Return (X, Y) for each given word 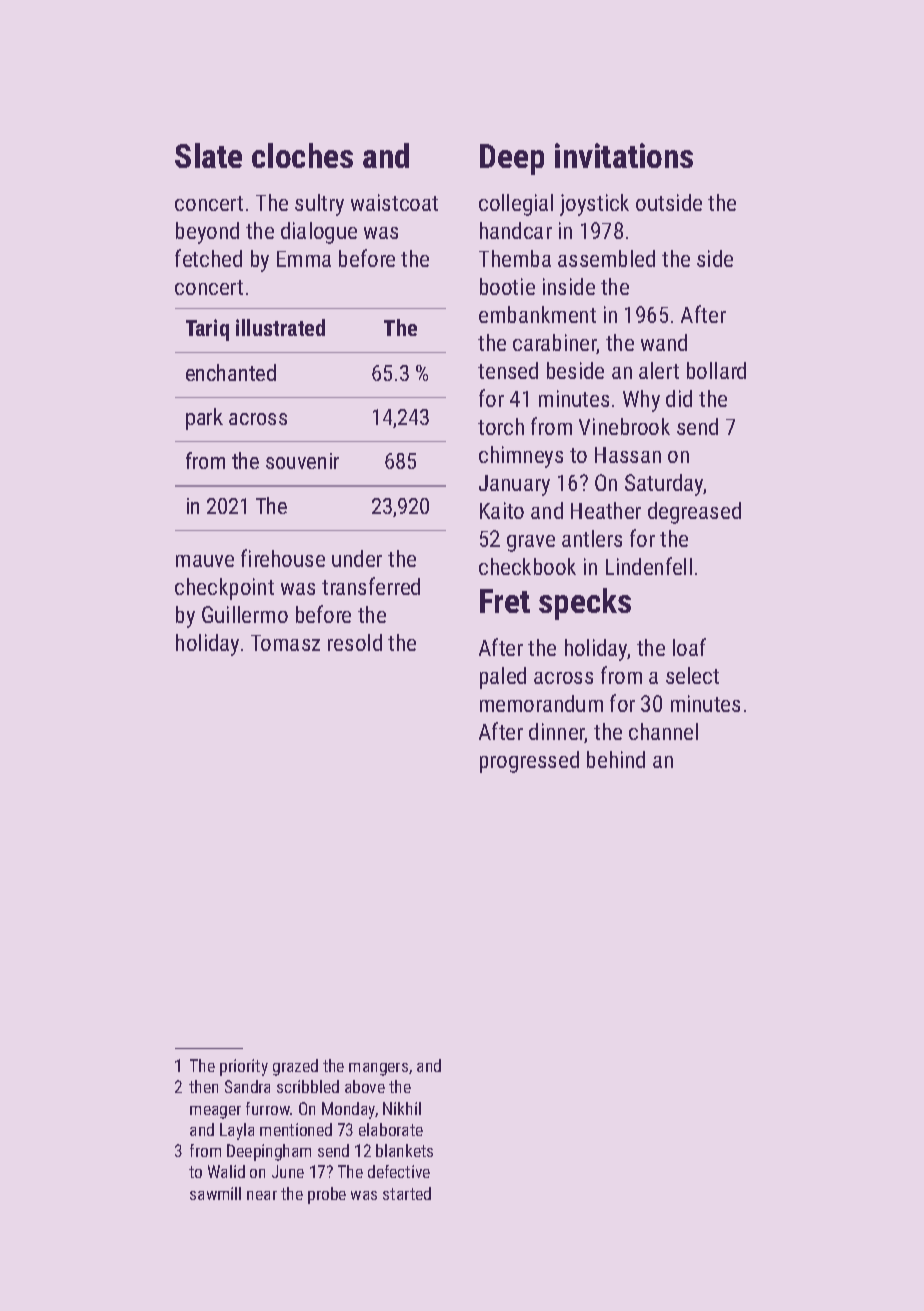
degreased (694, 513)
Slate (208, 155)
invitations (624, 155)
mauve (205, 561)
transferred (371, 586)
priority (244, 1067)
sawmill (215, 1193)
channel (663, 731)
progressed (529, 762)
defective (399, 1171)
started (407, 1193)
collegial (516, 205)
